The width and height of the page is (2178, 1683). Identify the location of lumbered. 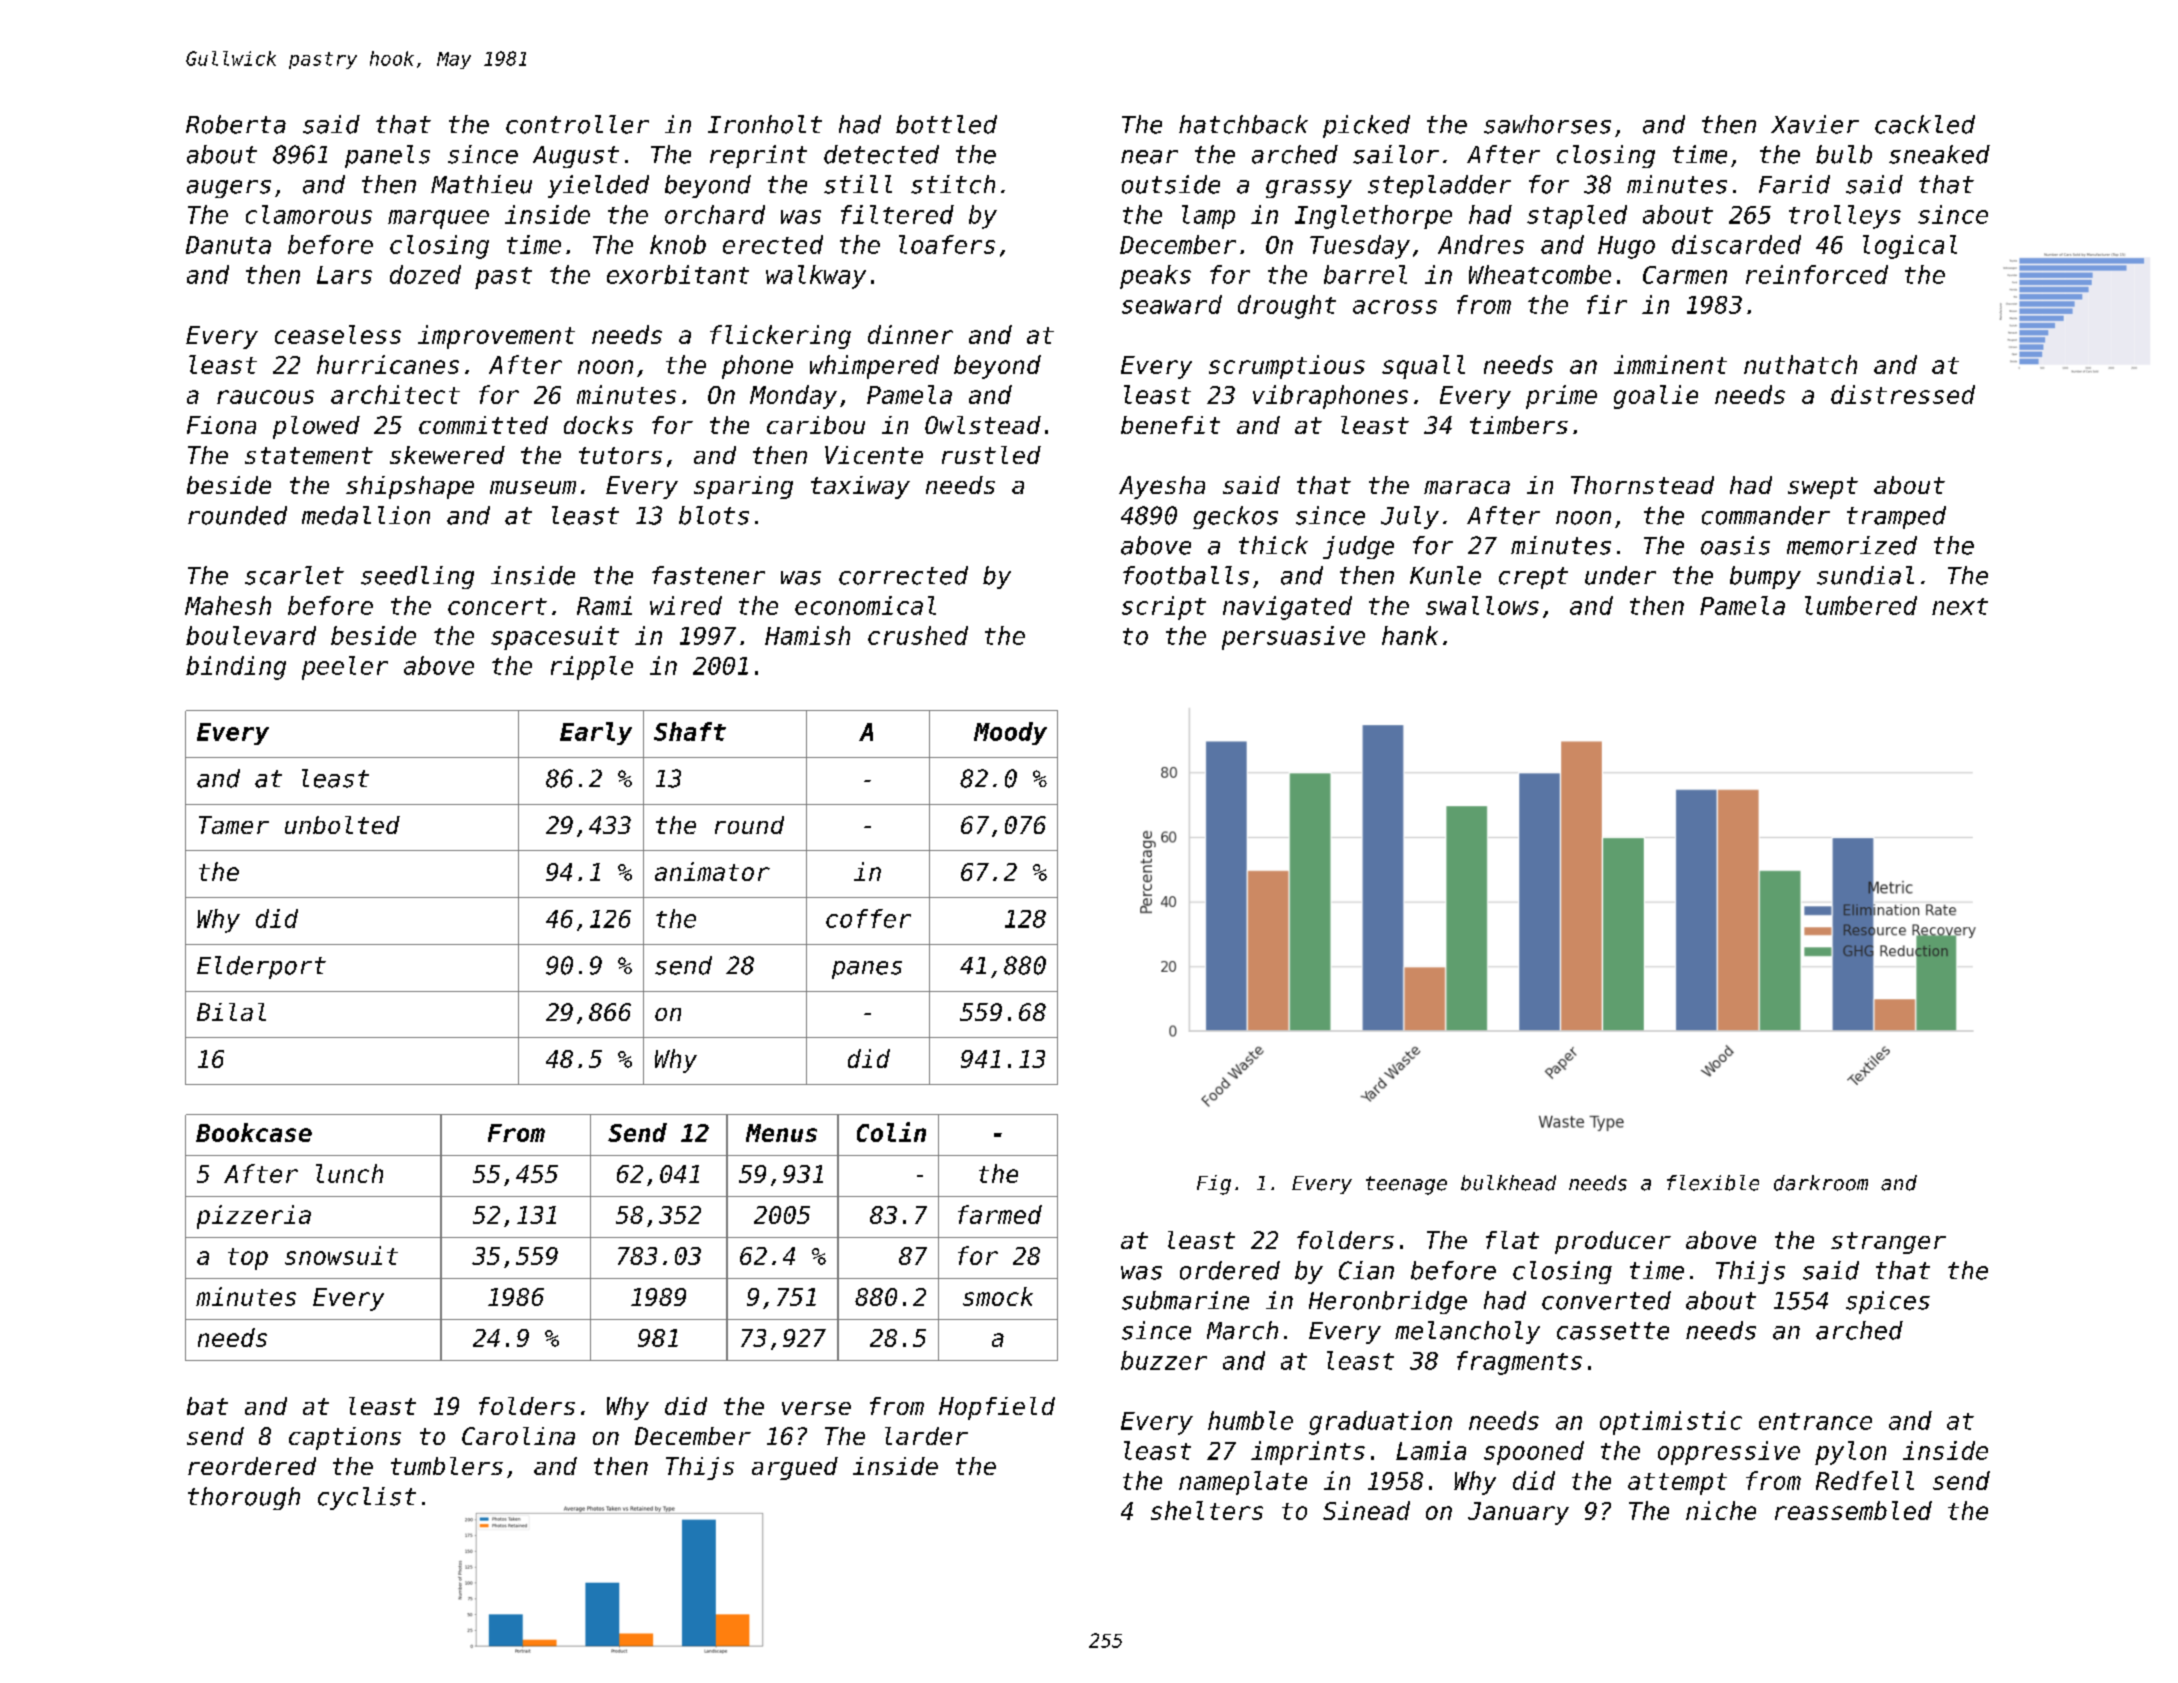
(1861, 605).
